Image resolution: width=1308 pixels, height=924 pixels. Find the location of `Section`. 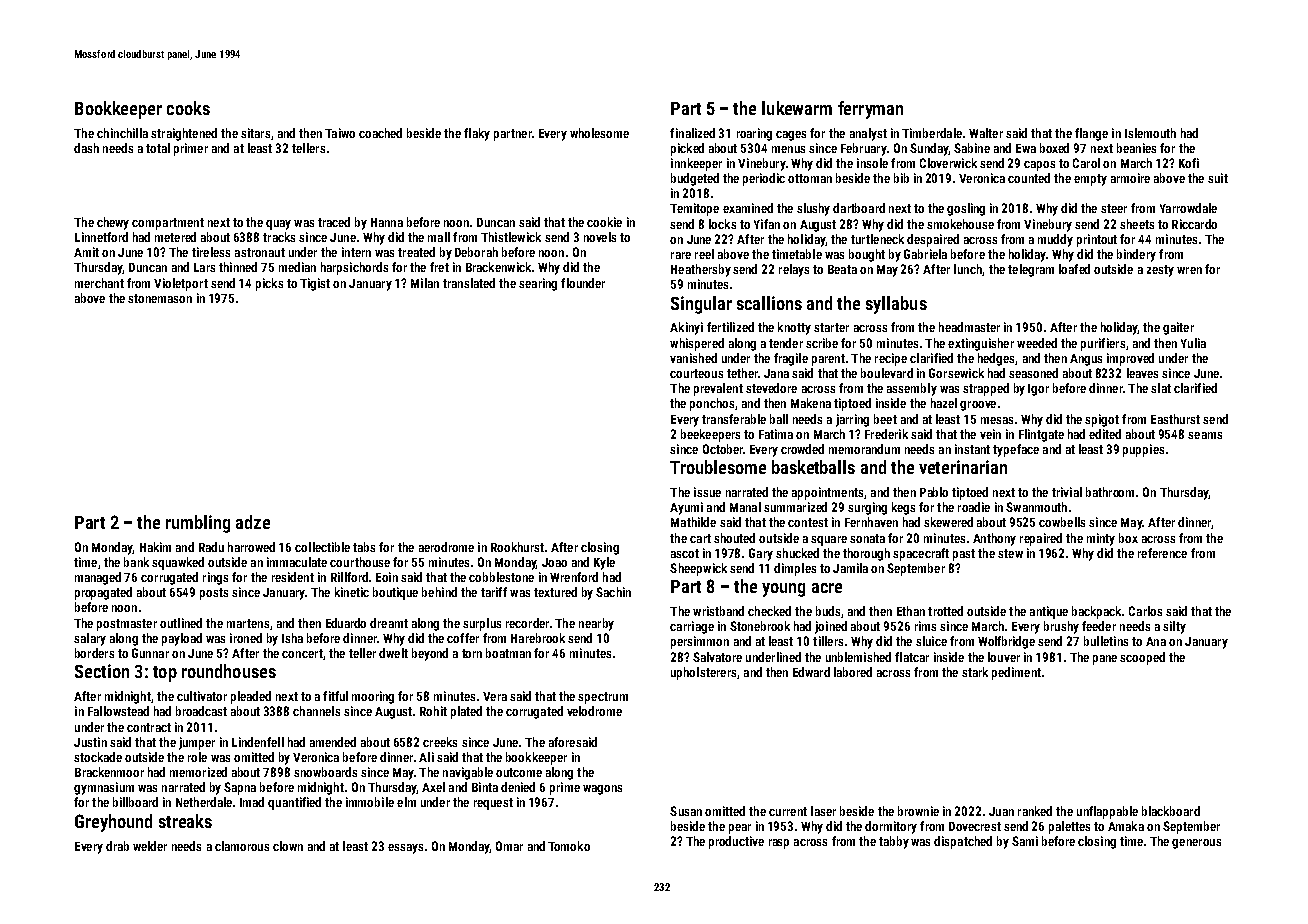

Section is located at coordinates (102, 671).
